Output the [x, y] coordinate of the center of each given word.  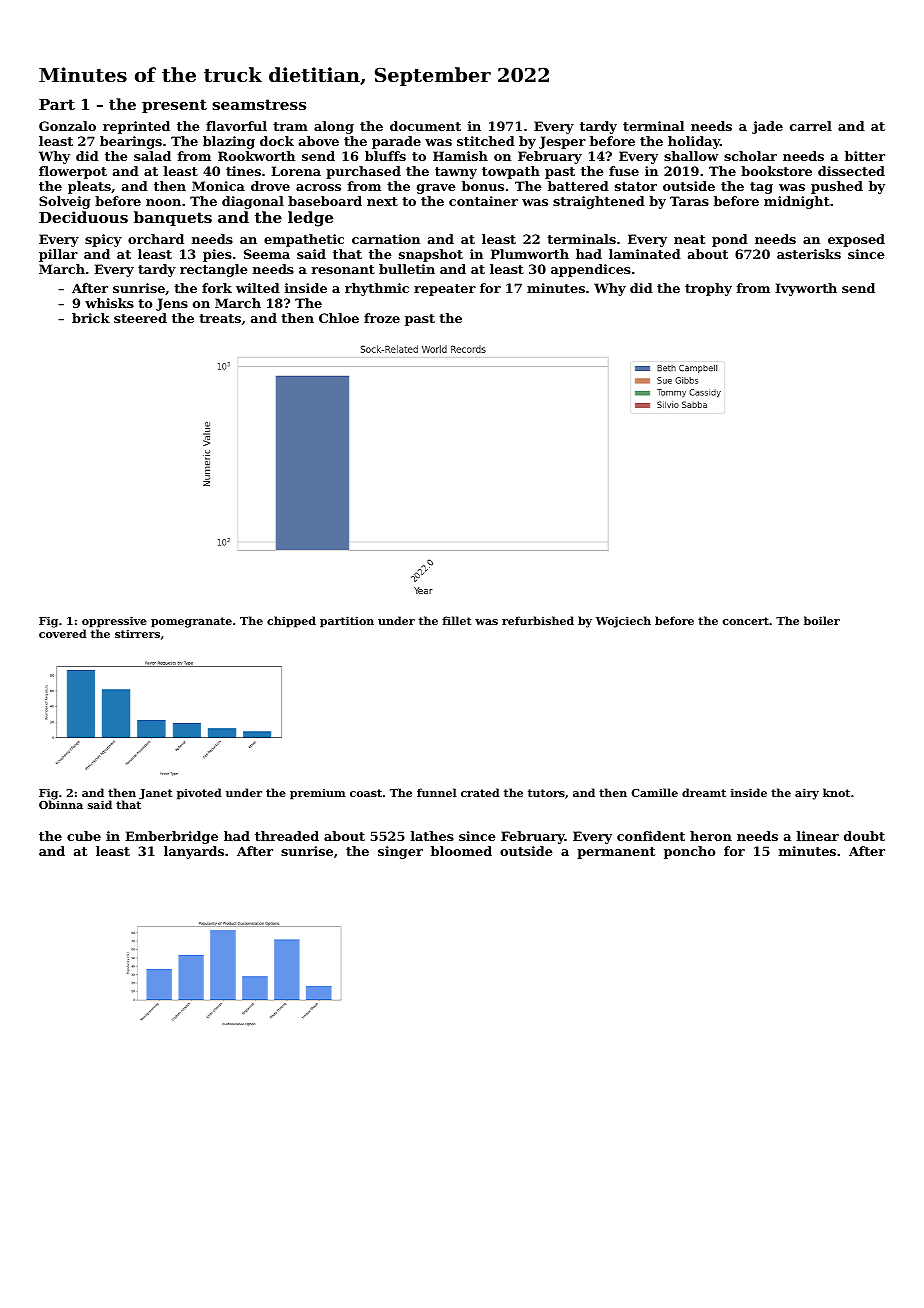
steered [140, 318]
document [425, 126]
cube [84, 836]
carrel [811, 126]
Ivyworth [806, 289]
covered [63, 633]
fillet [457, 620]
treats [220, 318]
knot [836, 792]
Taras [689, 201]
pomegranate [191, 622]
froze [382, 318]
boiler [822, 620]
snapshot [431, 255]
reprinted [136, 127]
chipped [291, 622]
